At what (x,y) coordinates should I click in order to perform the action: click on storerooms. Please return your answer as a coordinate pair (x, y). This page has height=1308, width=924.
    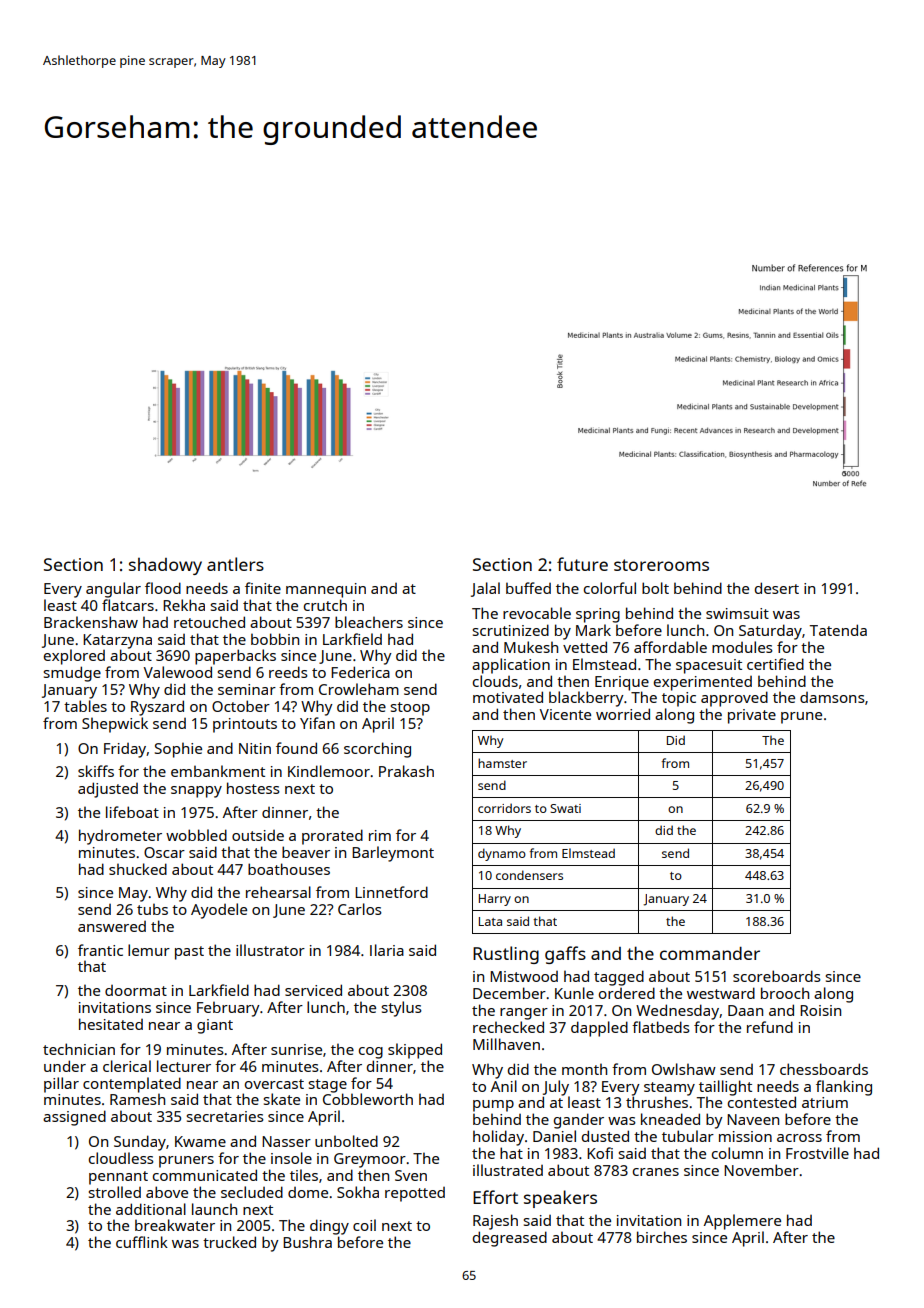
    Looking at the image, I should click on (661, 565).
